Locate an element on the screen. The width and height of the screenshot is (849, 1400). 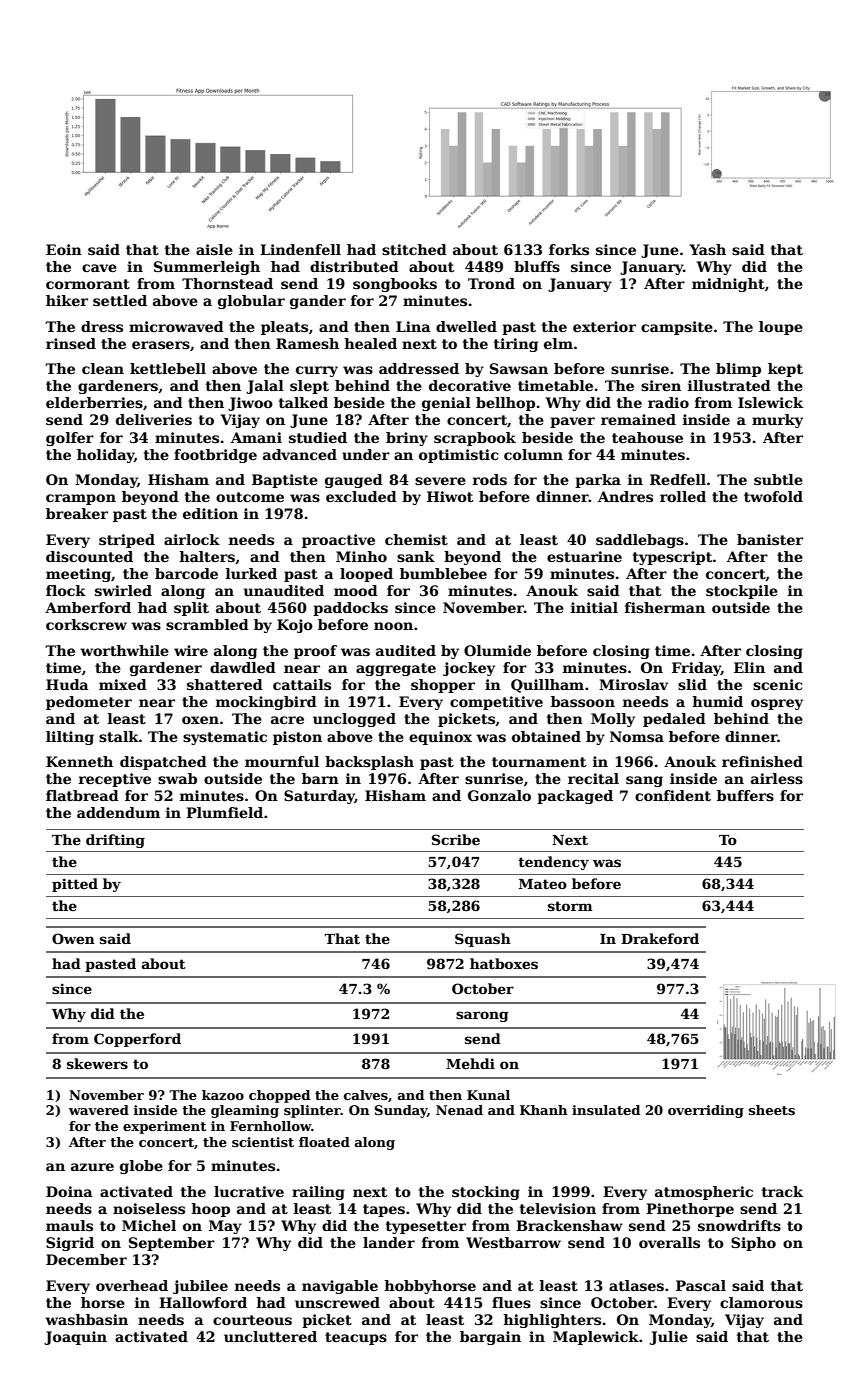
stitched is located at coordinates (414, 249).
